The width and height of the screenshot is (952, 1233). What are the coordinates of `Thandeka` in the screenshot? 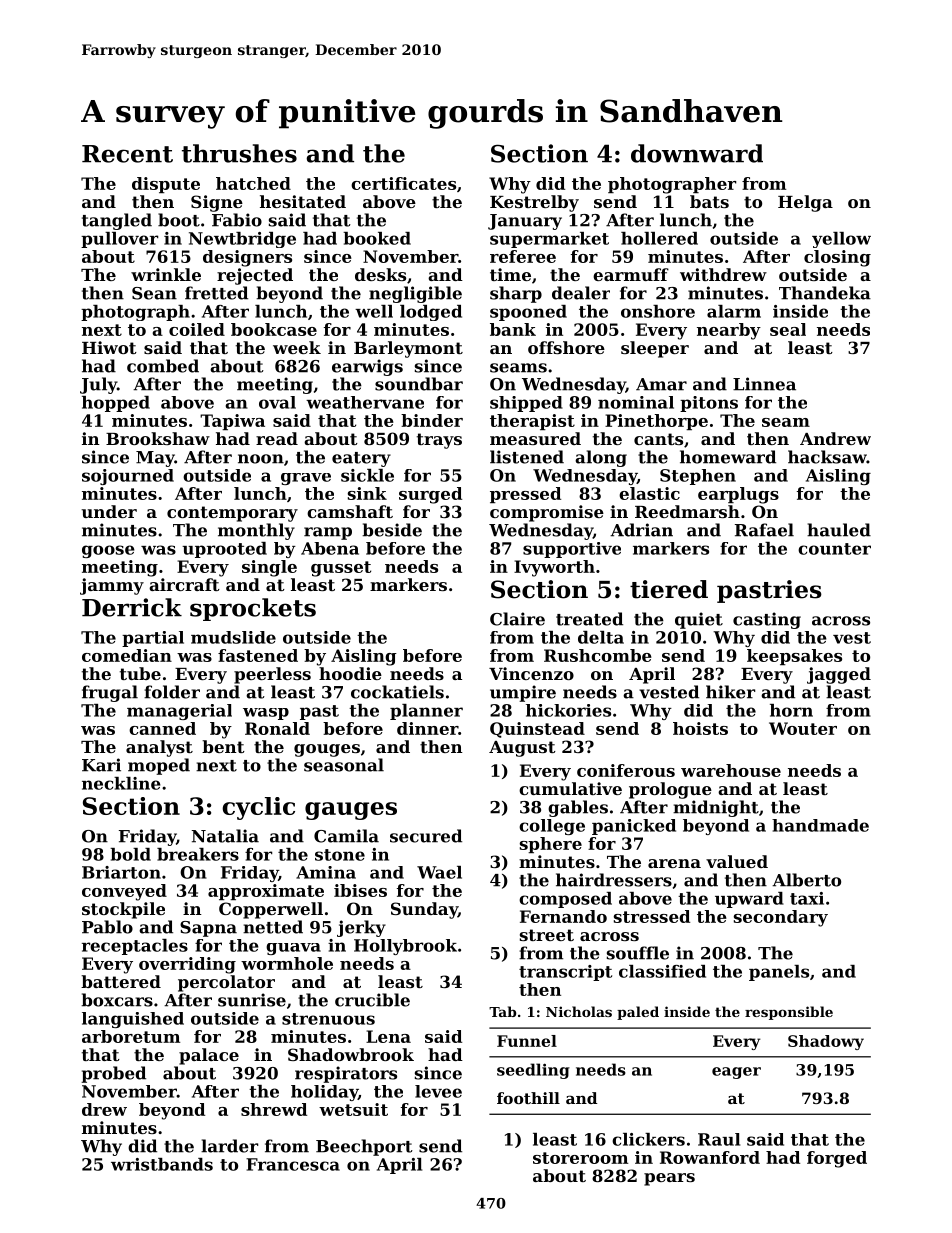 It's located at (825, 293).
